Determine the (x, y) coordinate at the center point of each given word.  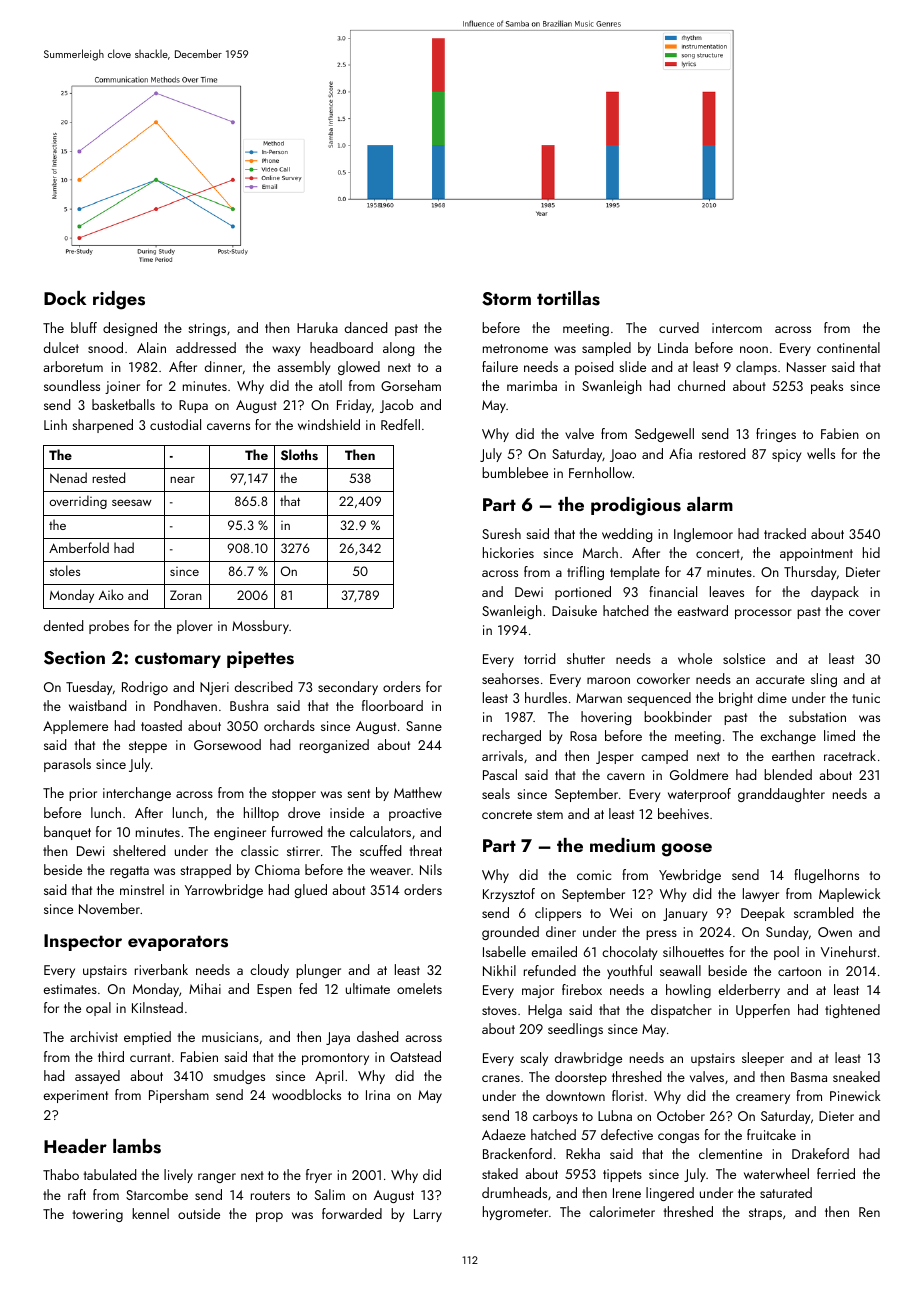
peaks (827, 387)
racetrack (850, 755)
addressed (206, 347)
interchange (137, 794)
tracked (785, 533)
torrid (539, 658)
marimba (532, 385)
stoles (65, 570)
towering (97, 1215)
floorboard (392, 705)
